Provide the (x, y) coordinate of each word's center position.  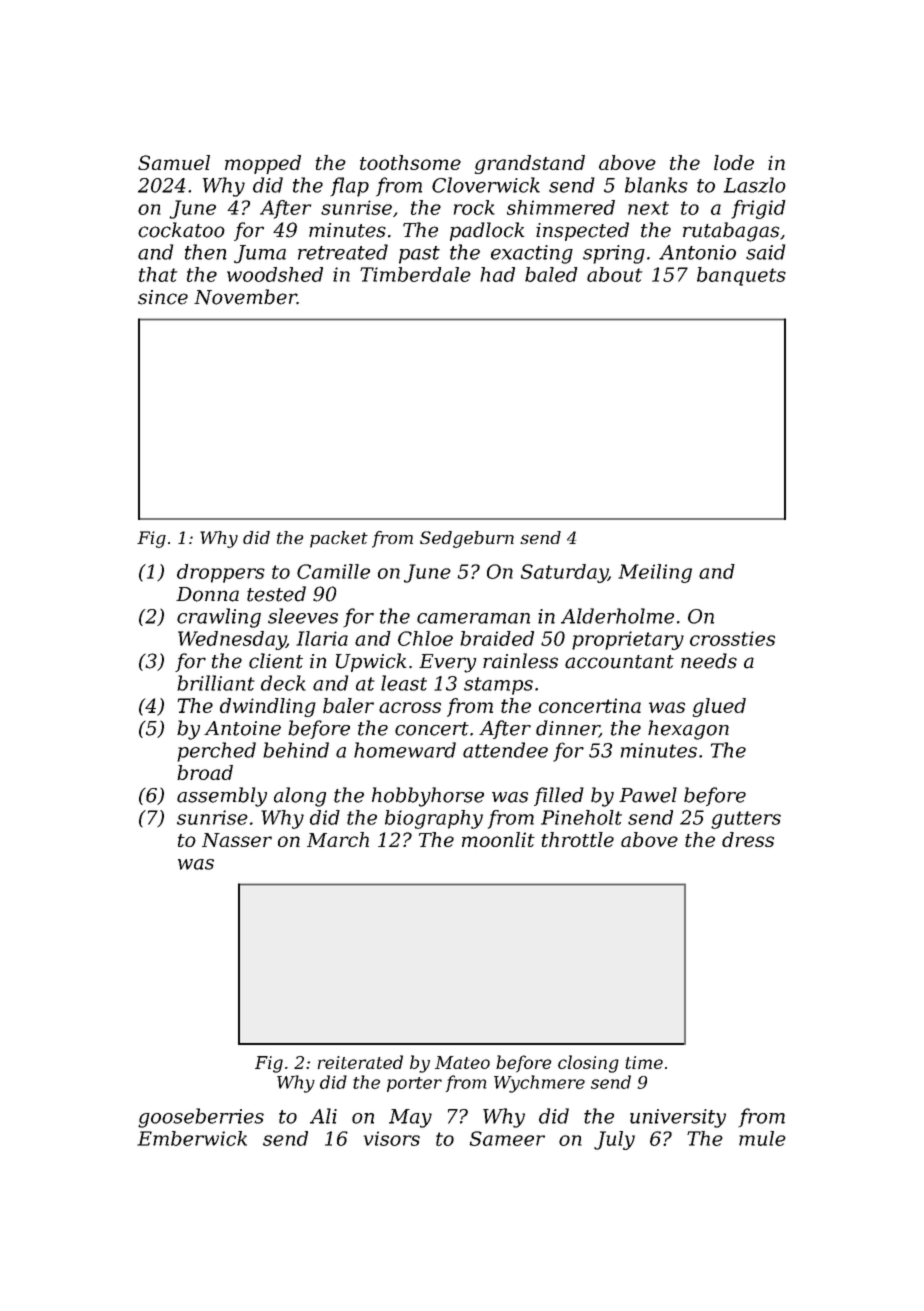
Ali (323, 1116)
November (245, 297)
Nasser (237, 840)
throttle (577, 839)
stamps (498, 686)
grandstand (530, 164)
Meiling (655, 573)
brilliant (216, 683)
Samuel (174, 162)
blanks (656, 185)
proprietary (628, 640)
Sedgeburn (467, 539)
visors (392, 1138)
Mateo (462, 1062)
